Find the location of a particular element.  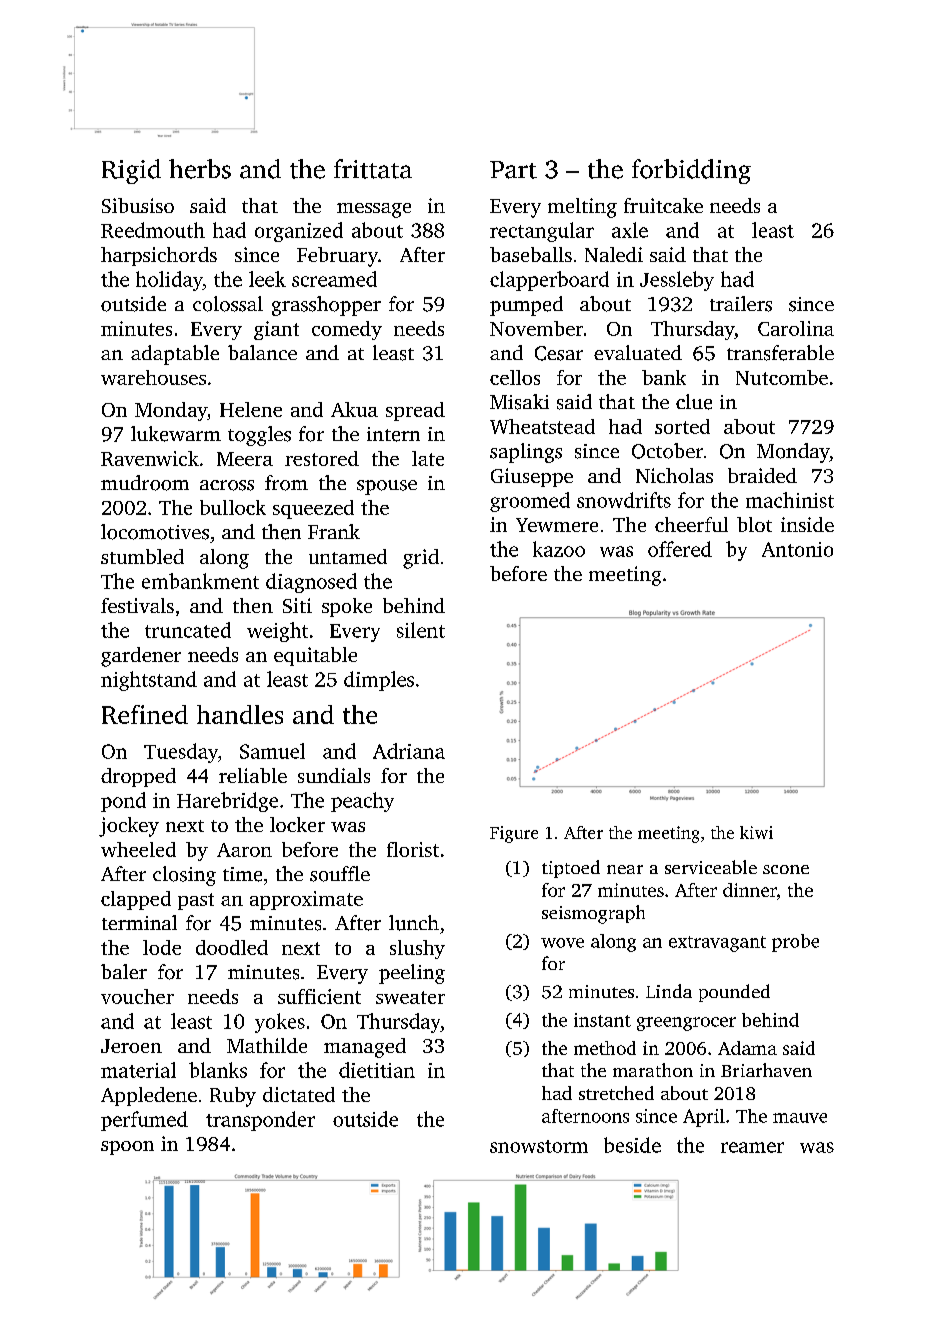

sweater is located at coordinates (410, 997).
